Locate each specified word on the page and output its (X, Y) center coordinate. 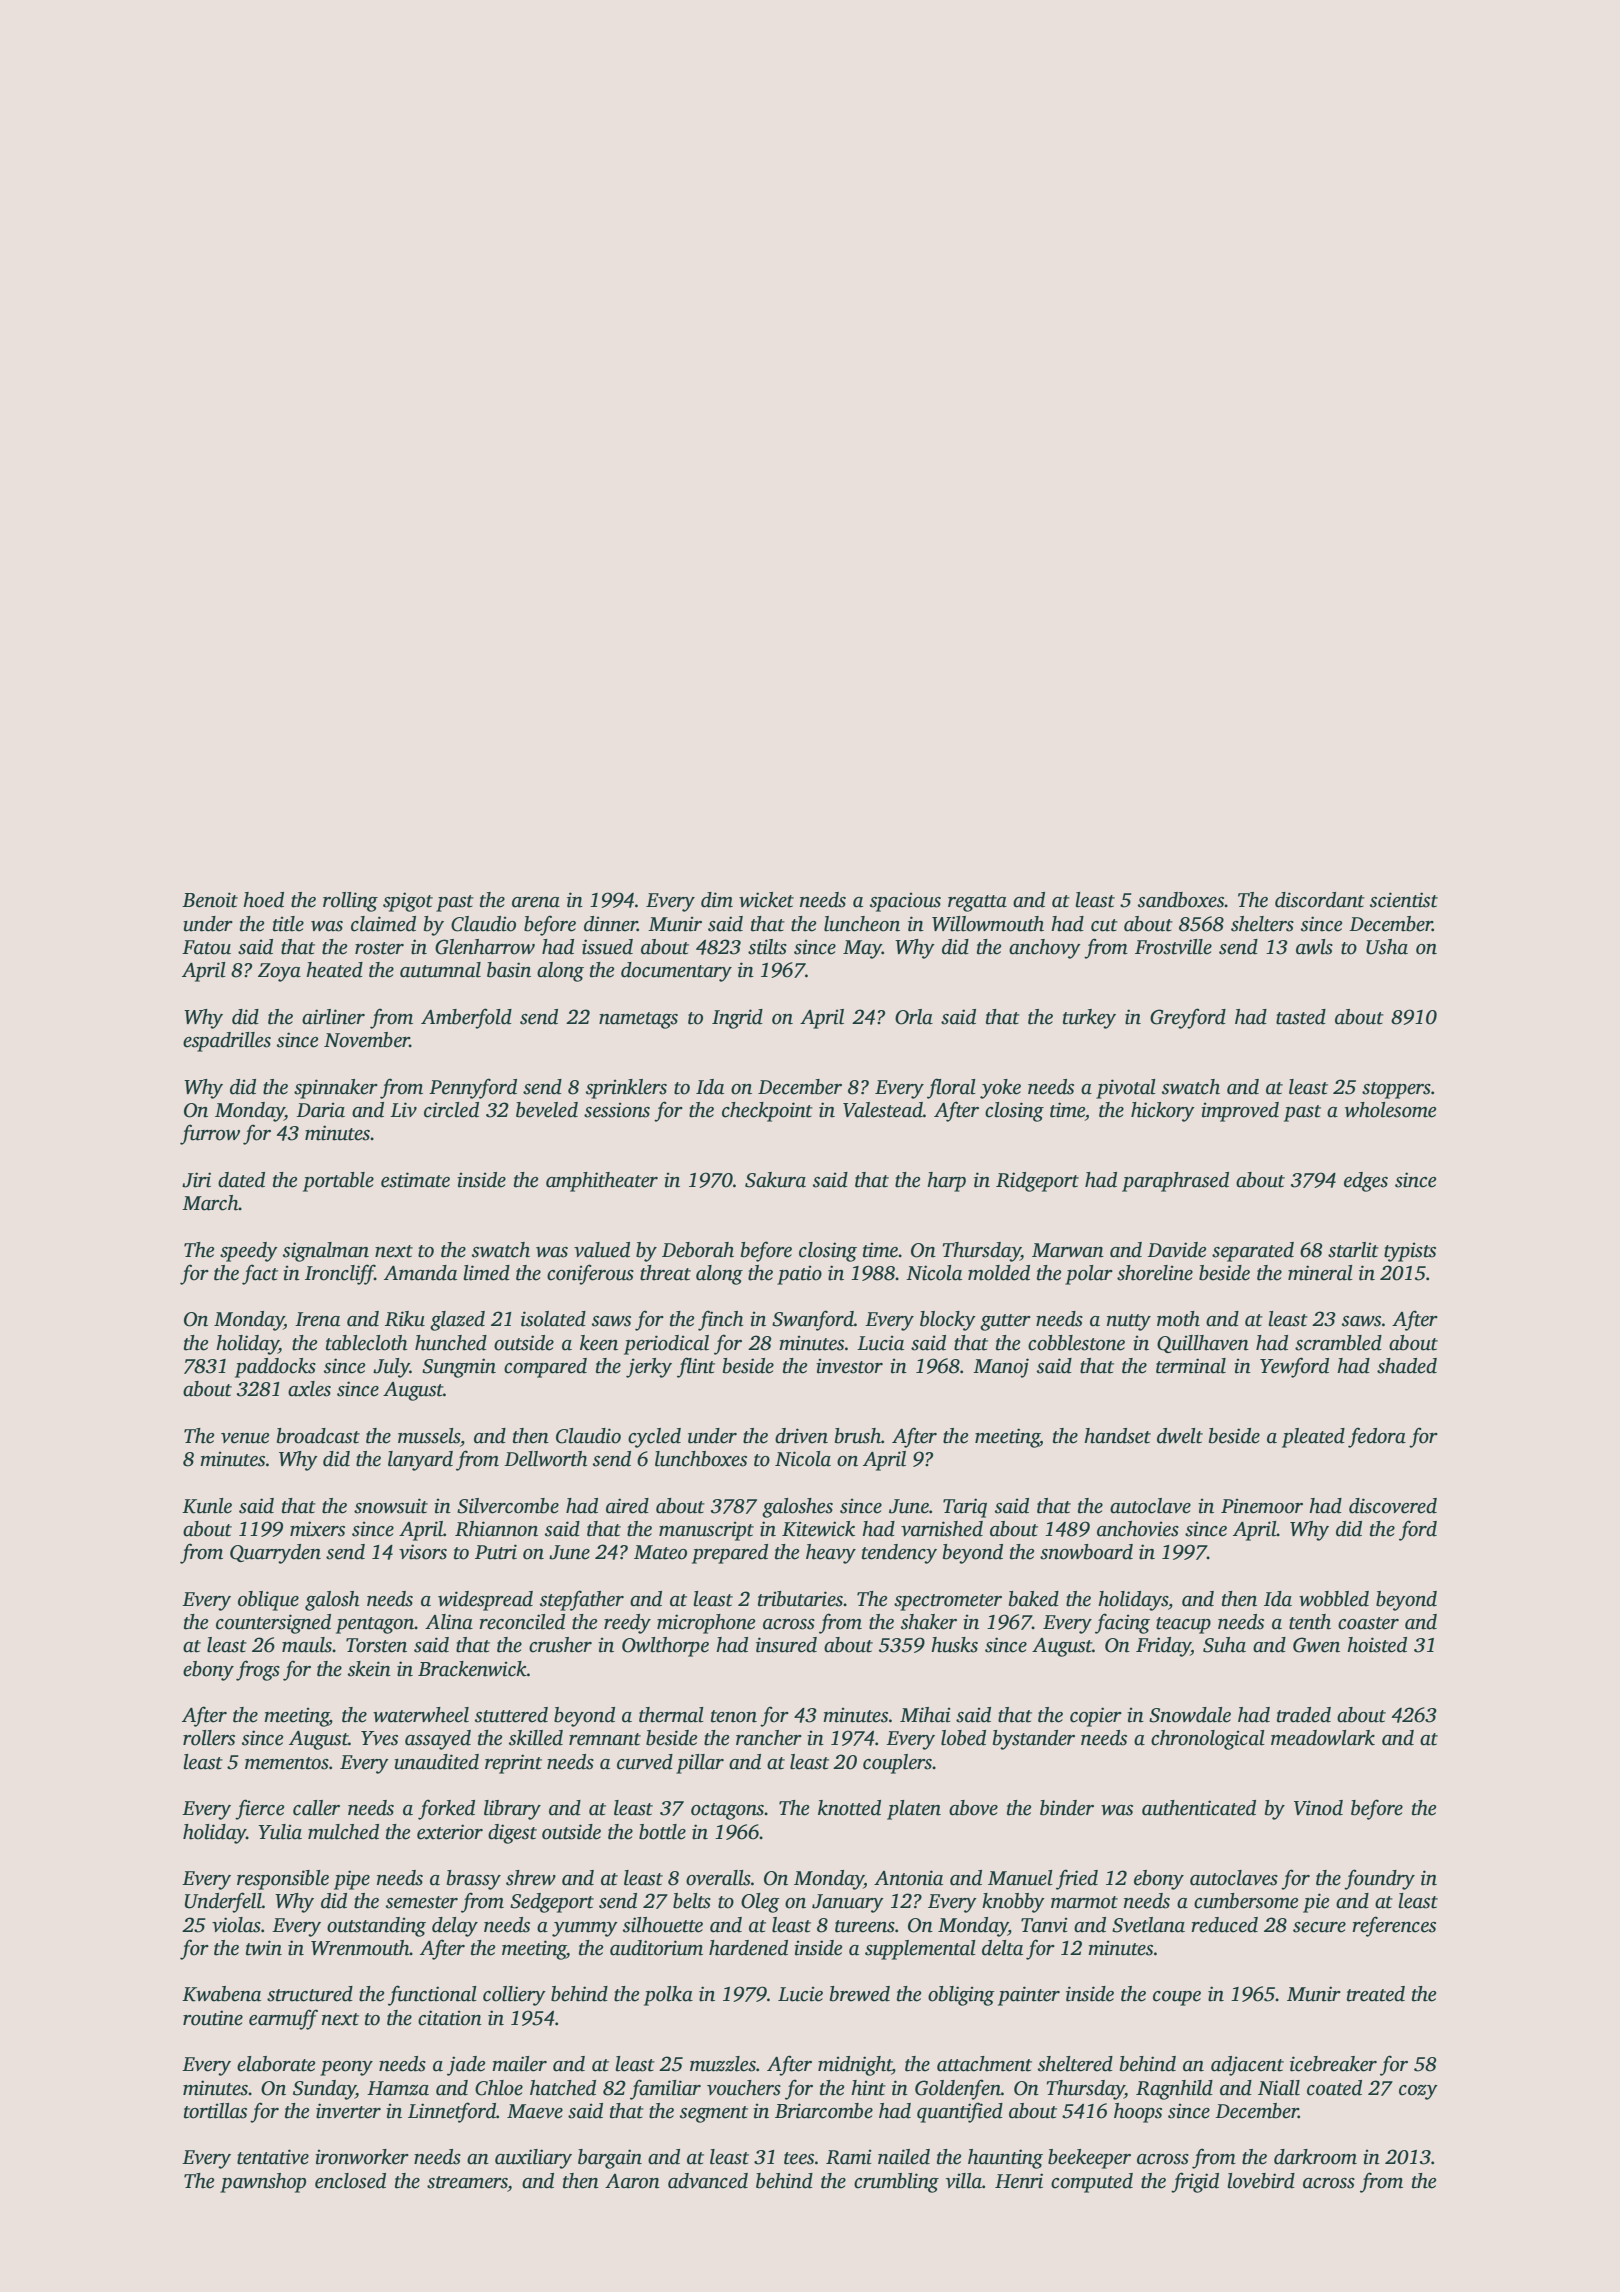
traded (1304, 1715)
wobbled (1334, 1599)
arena (536, 902)
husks (954, 1645)
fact (260, 1274)
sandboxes (1181, 900)
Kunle (207, 1506)
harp (946, 1182)
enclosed (350, 2181)
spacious (905, 902)
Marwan (1068, 1250)
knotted (849, 1808)
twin (264, 1948)
